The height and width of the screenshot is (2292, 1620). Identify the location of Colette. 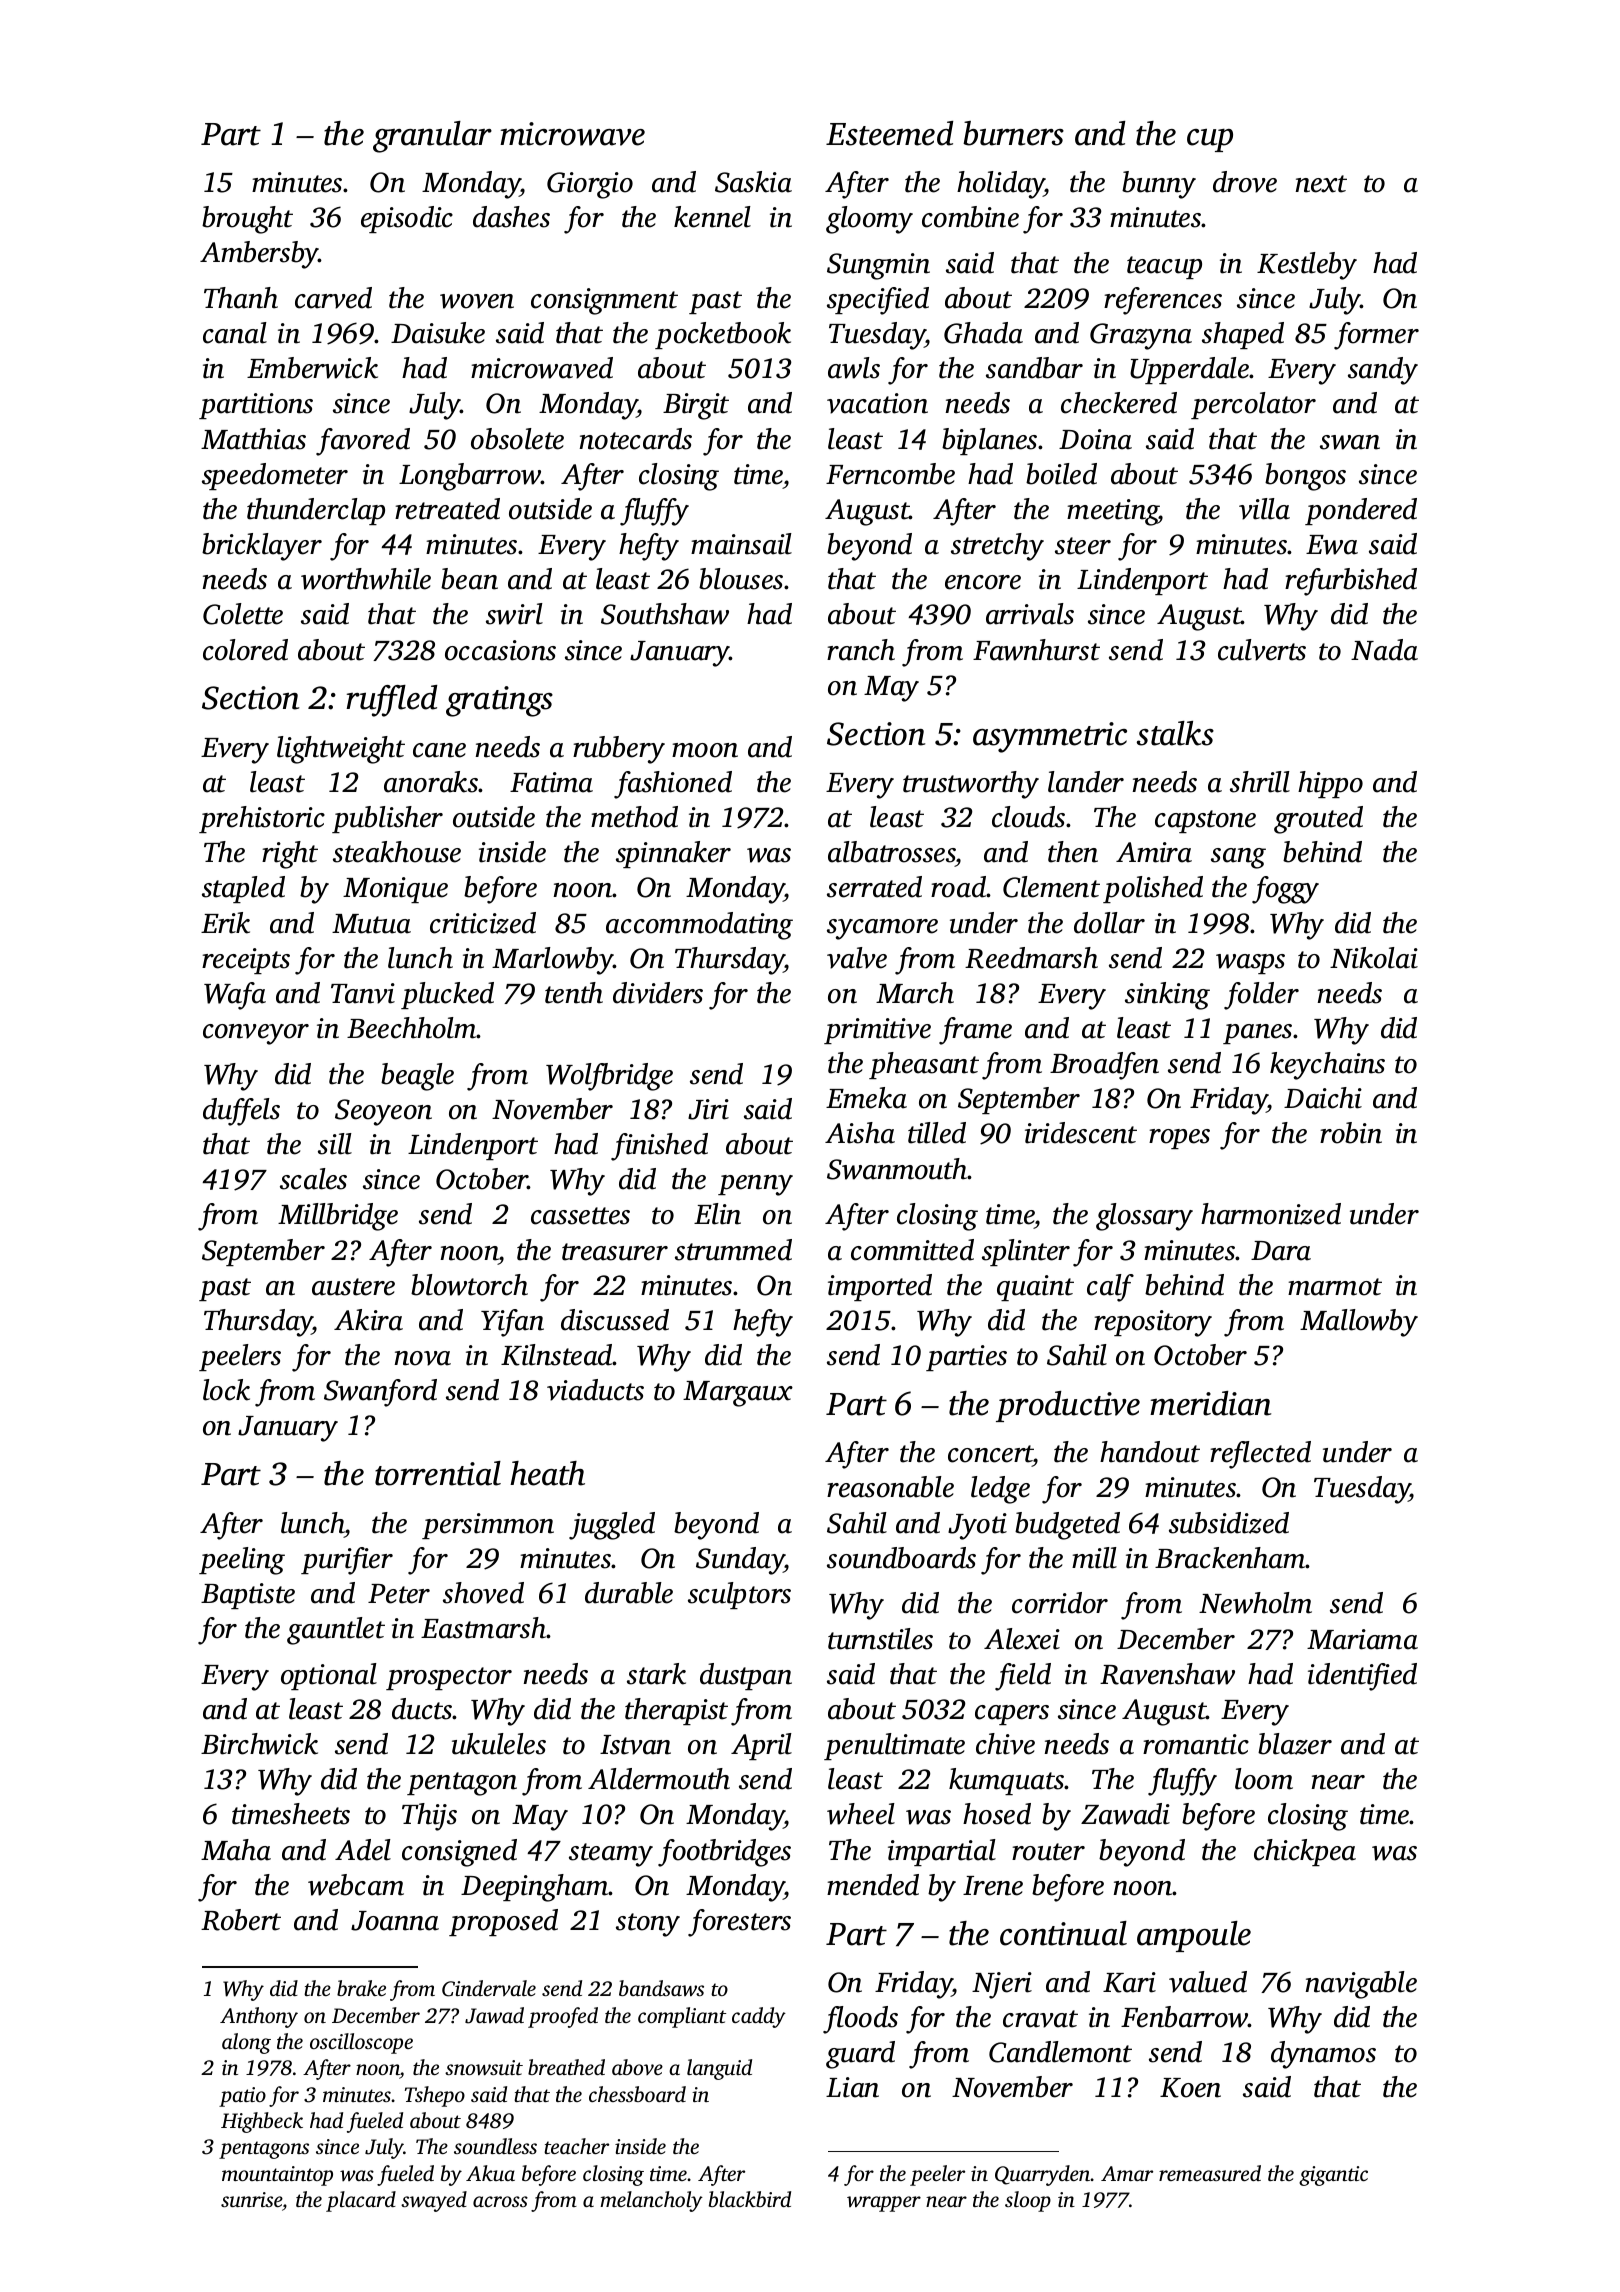
(243, 614).
